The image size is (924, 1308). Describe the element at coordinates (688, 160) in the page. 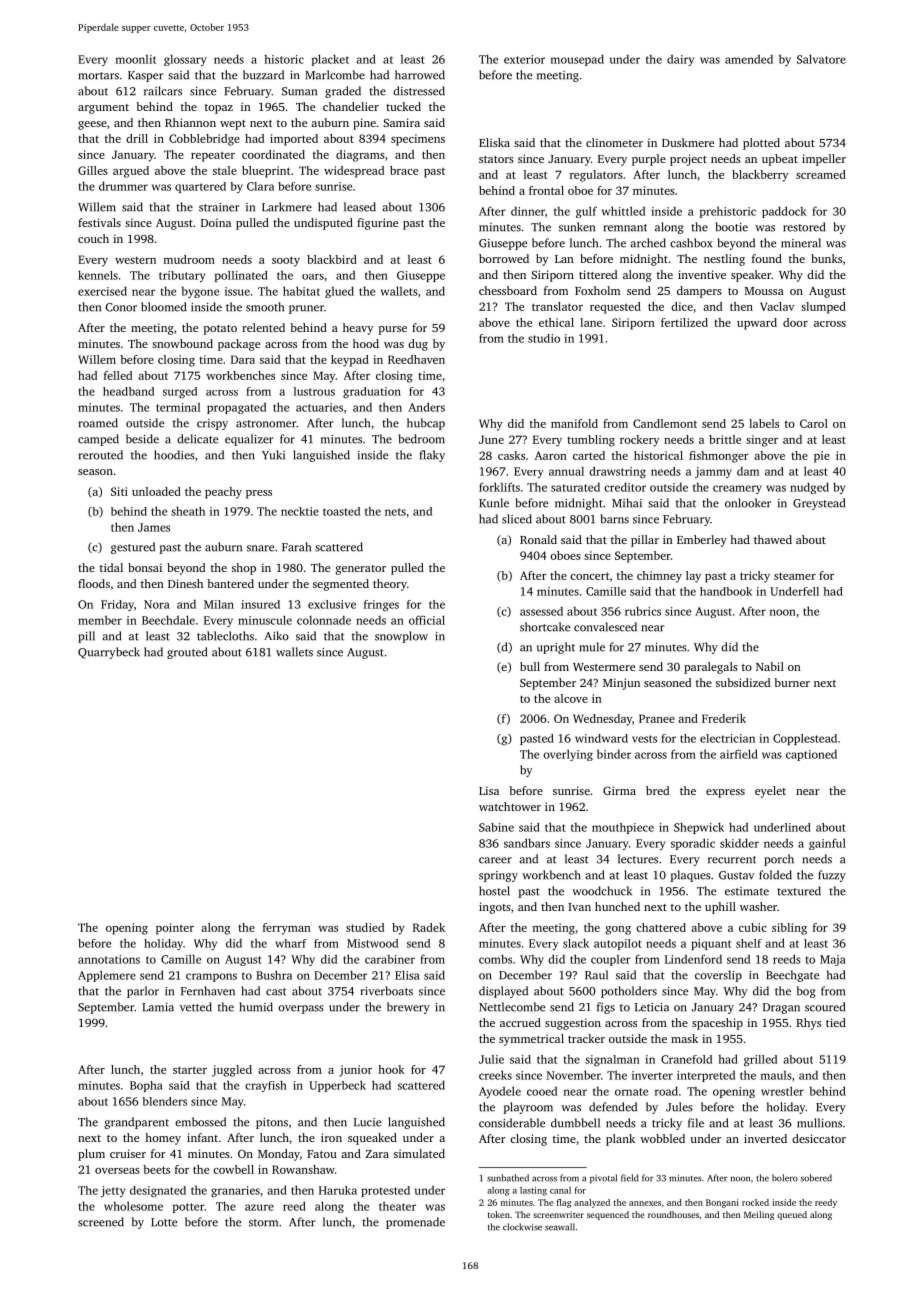

I see `project` at that location.
